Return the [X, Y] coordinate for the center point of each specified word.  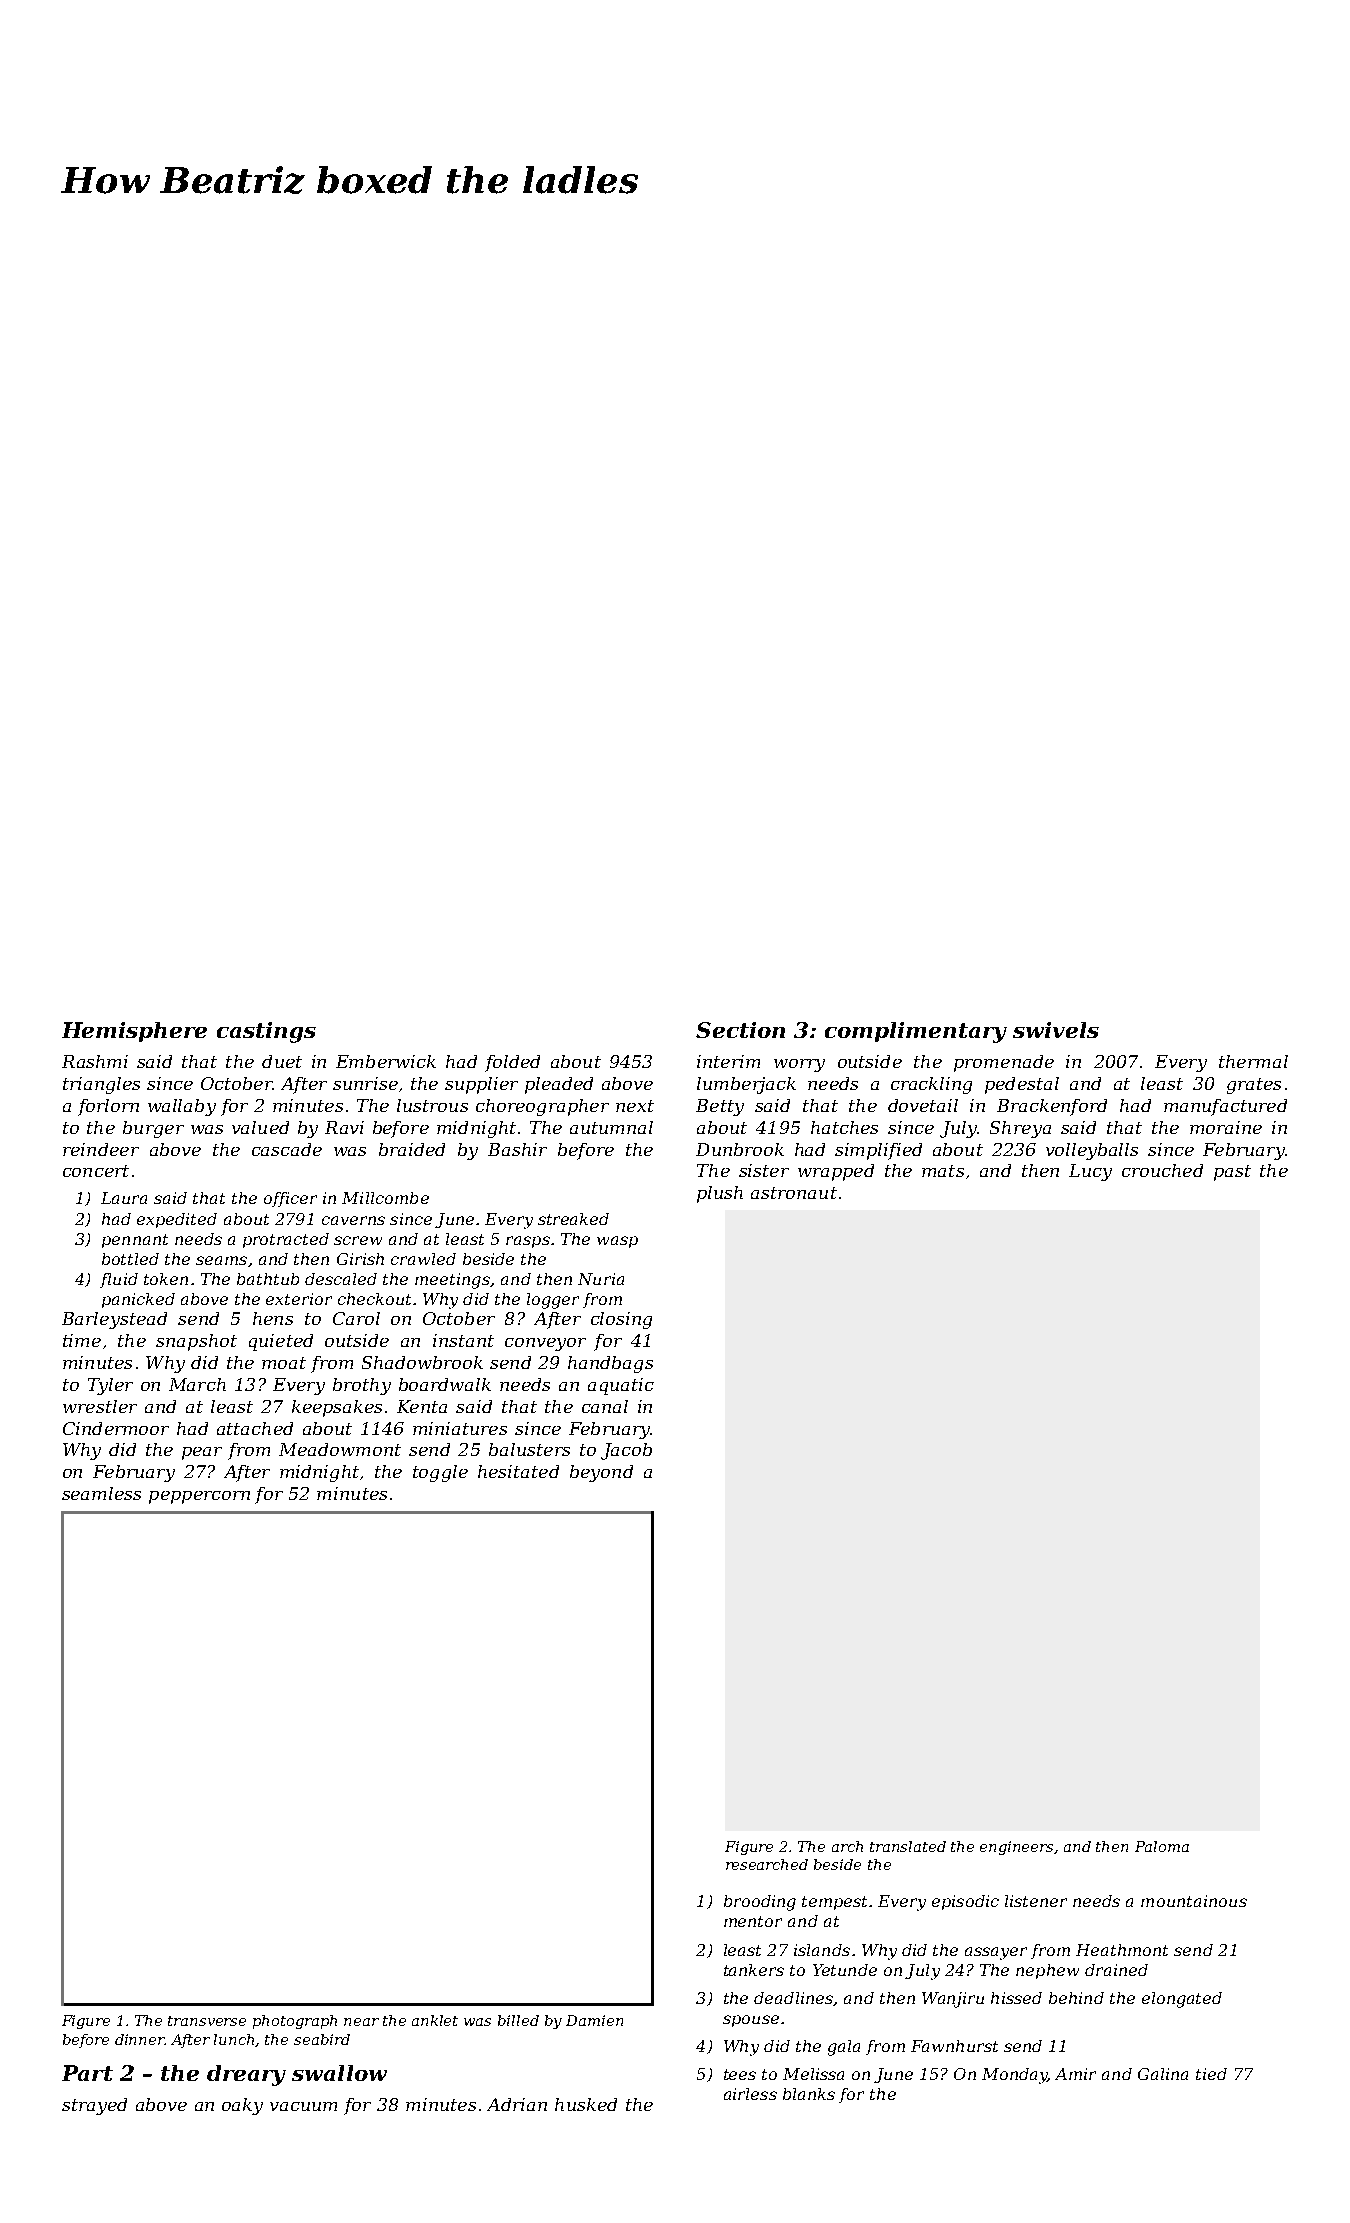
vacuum [303, 2106]
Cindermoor [116, 1428]
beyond [601, 1473]
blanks [809, 2094]
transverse [207, 2021]
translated [908, 1846]
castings [266, 1032]
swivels [1056, 1030]
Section [740, 1030]
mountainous [1194, 1901]
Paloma [1162, 1846]
